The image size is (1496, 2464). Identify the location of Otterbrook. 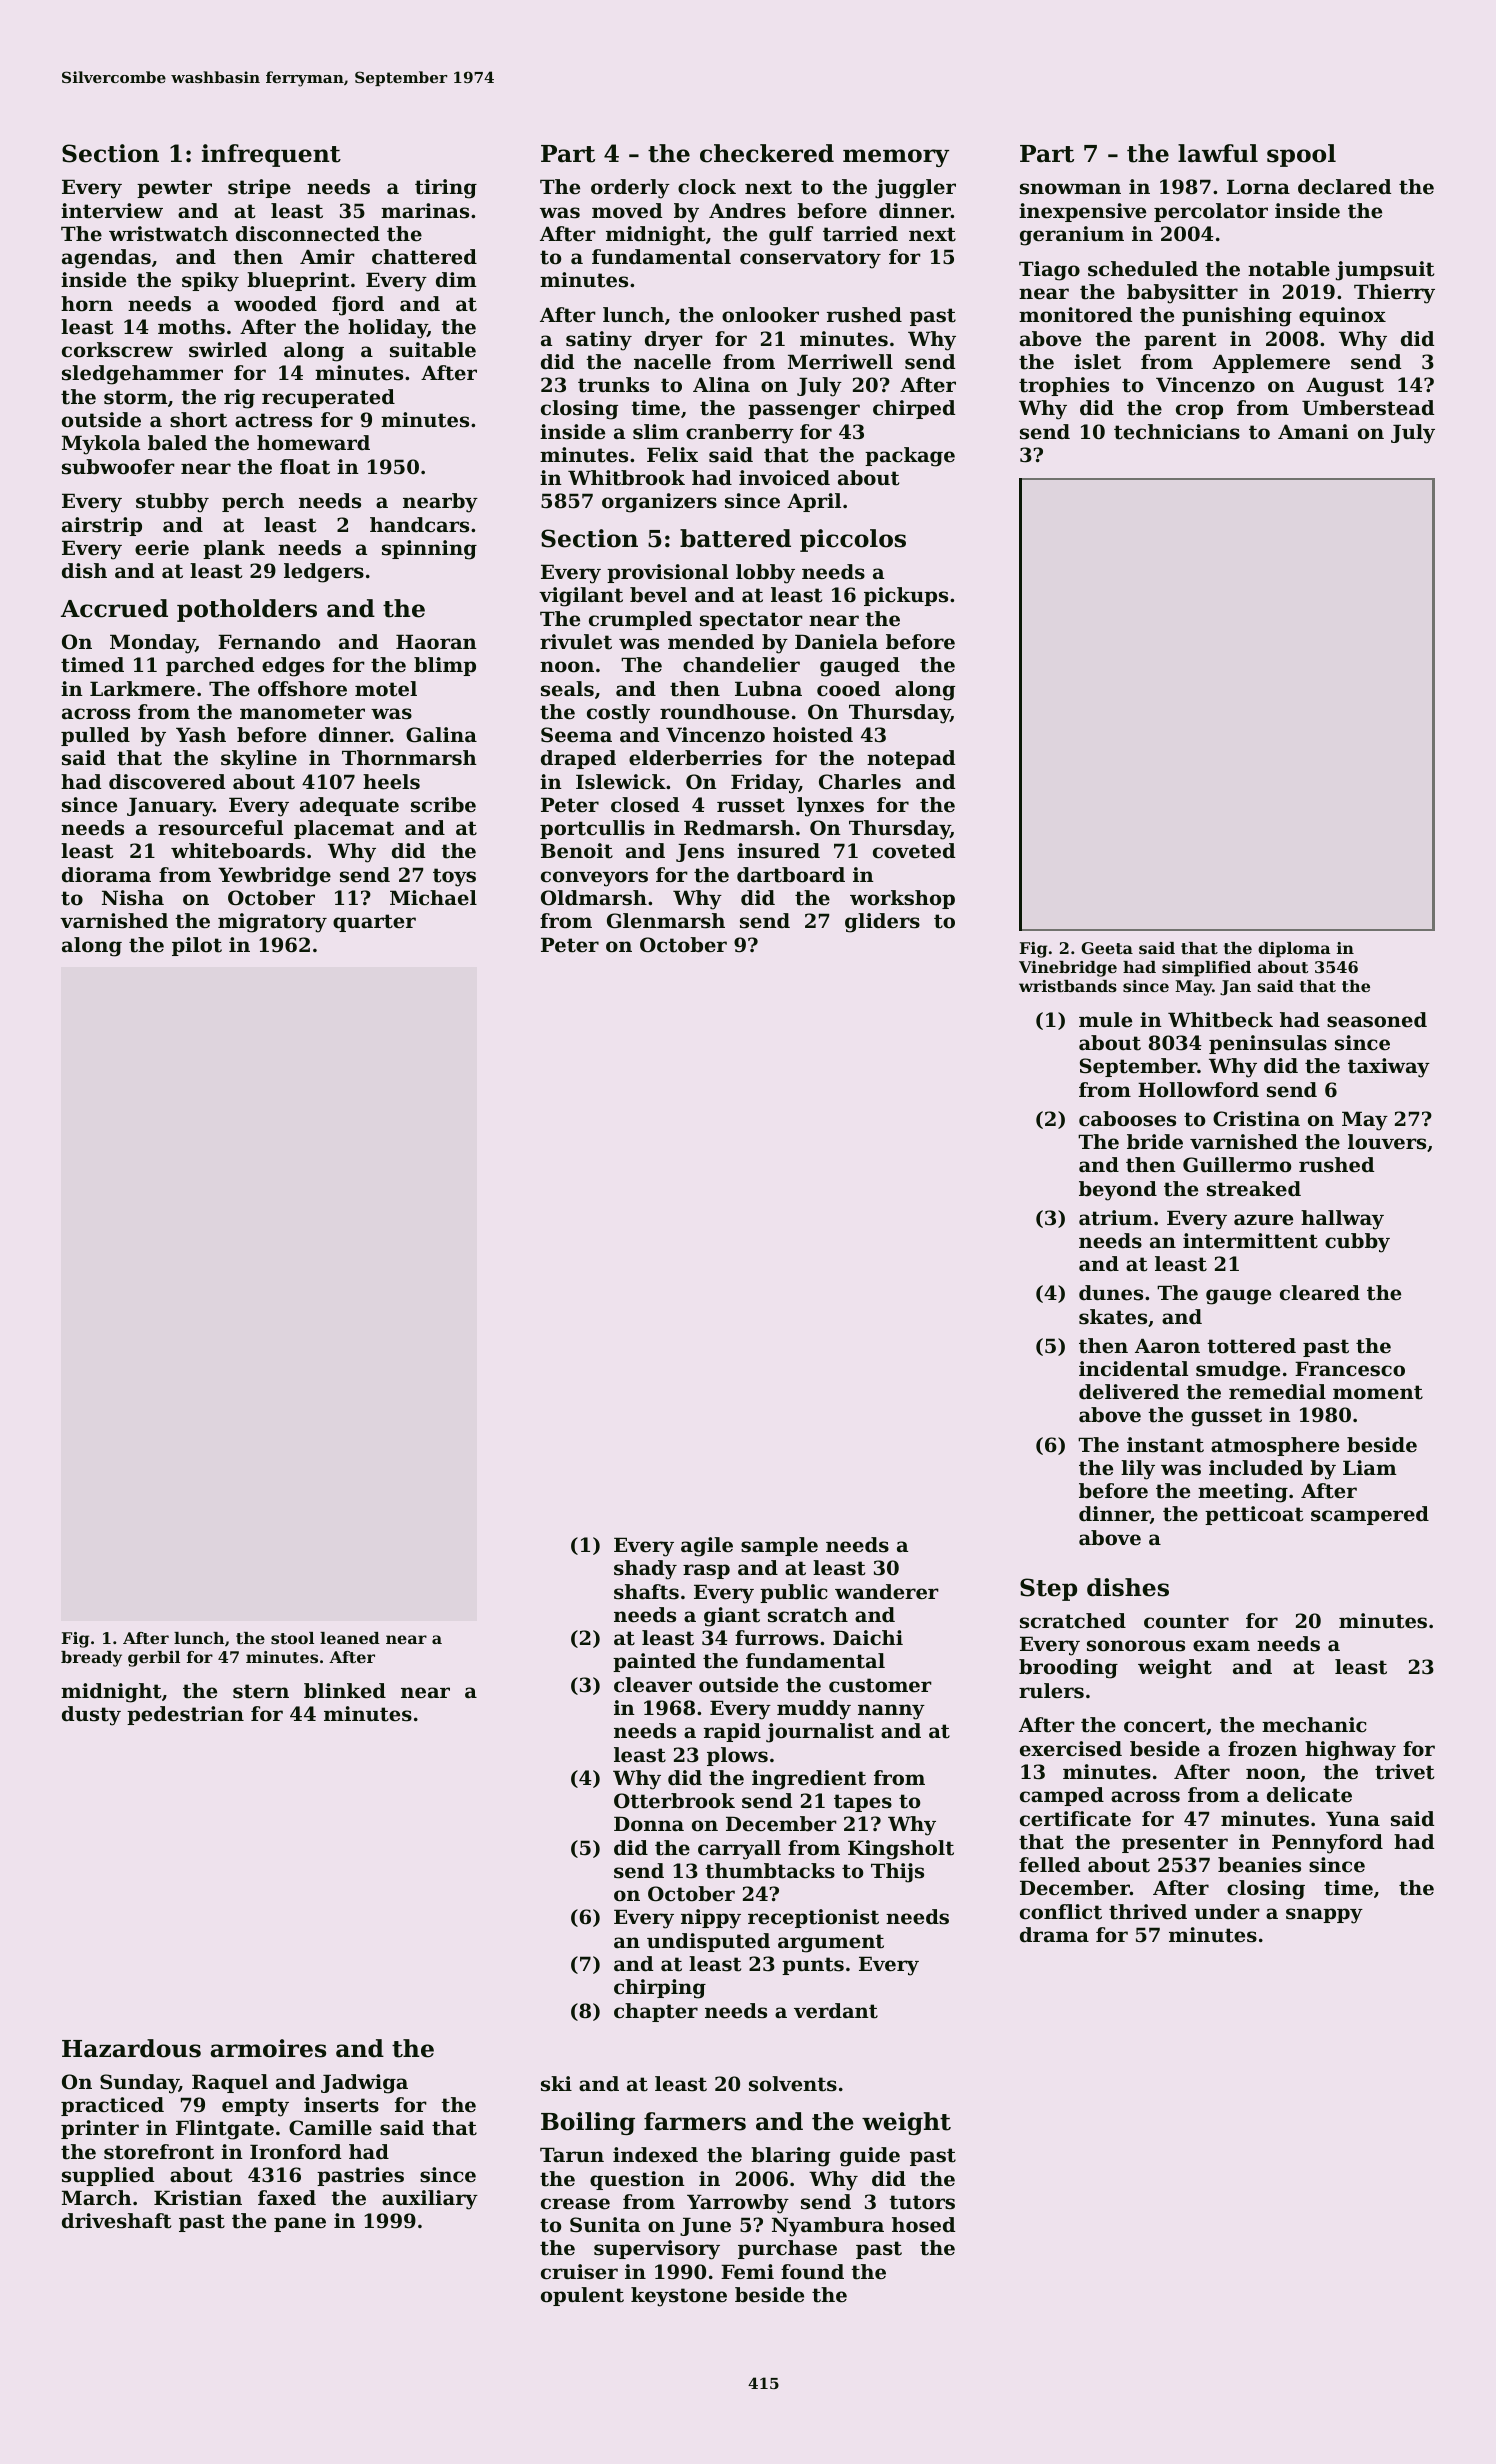
(674, 1801).
